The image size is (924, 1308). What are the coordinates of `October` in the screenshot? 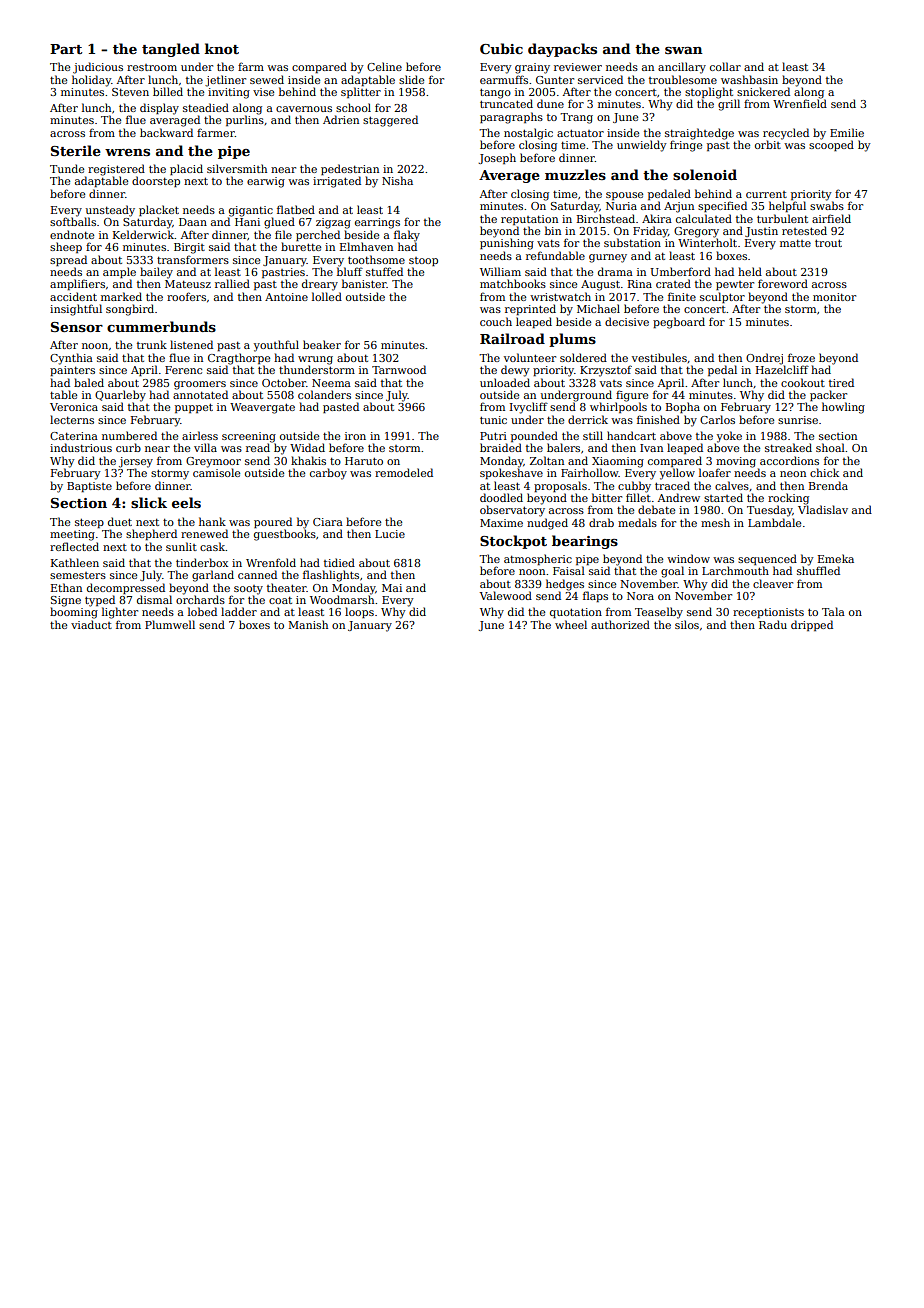 It's located at (284, 382).
